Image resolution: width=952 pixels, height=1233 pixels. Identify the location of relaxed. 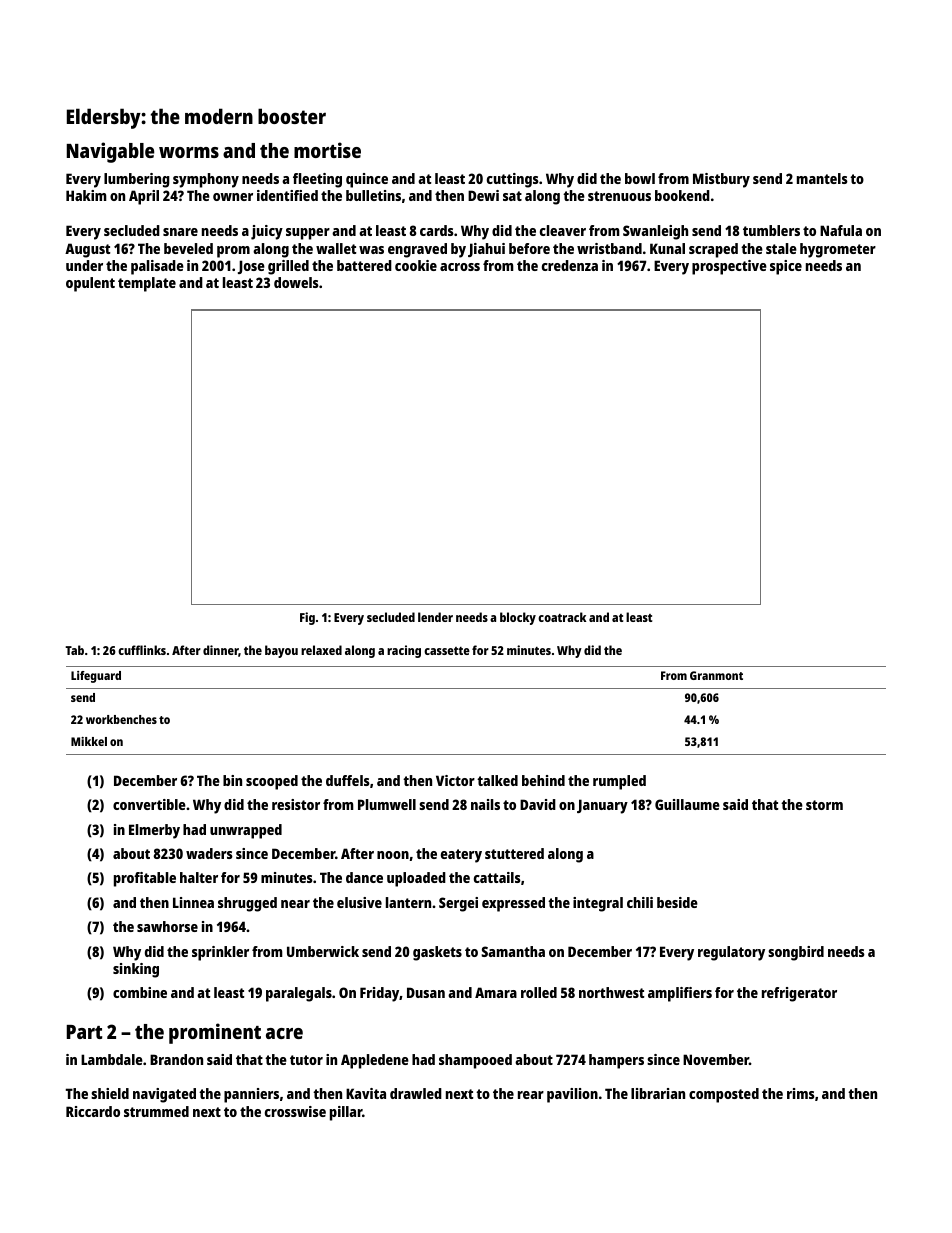
(321, 650).
